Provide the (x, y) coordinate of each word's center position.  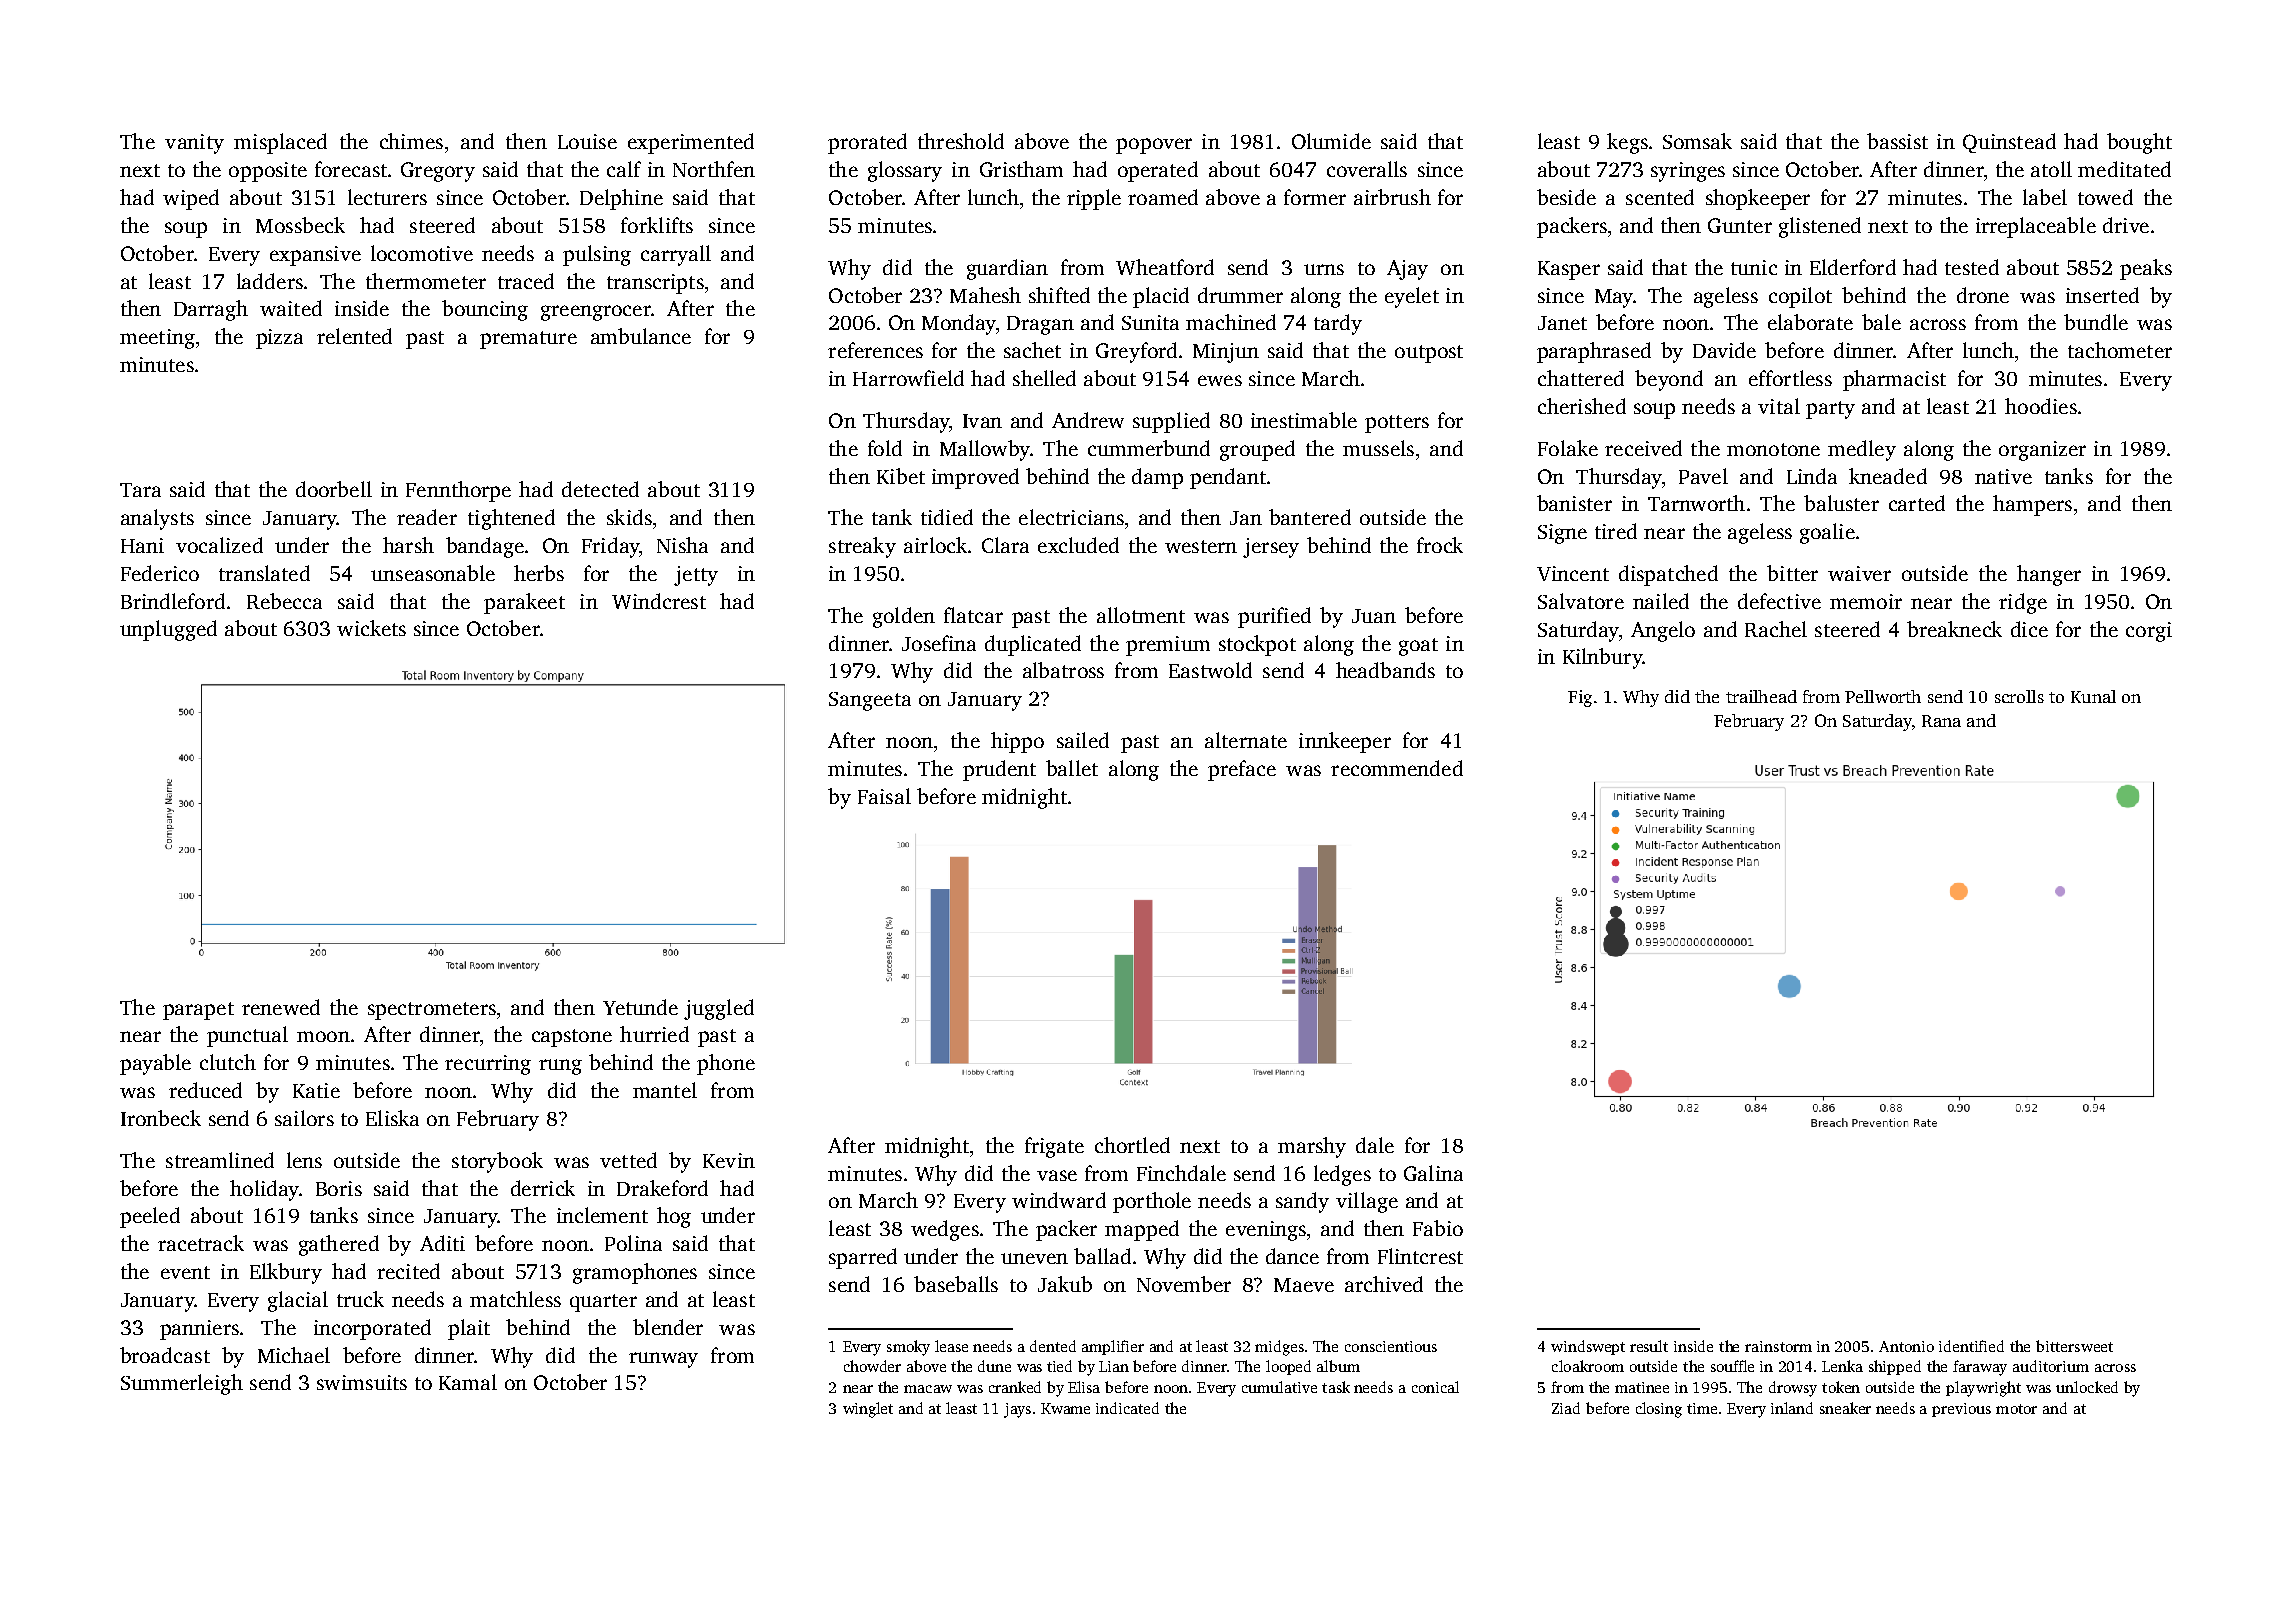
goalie (1827, 533)
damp (1157, 478)
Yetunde (640, 1007)
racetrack (201, 1243)
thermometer (426, 281)
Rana (1941, 721)
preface (1242, 770)
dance (1292, 1256)
